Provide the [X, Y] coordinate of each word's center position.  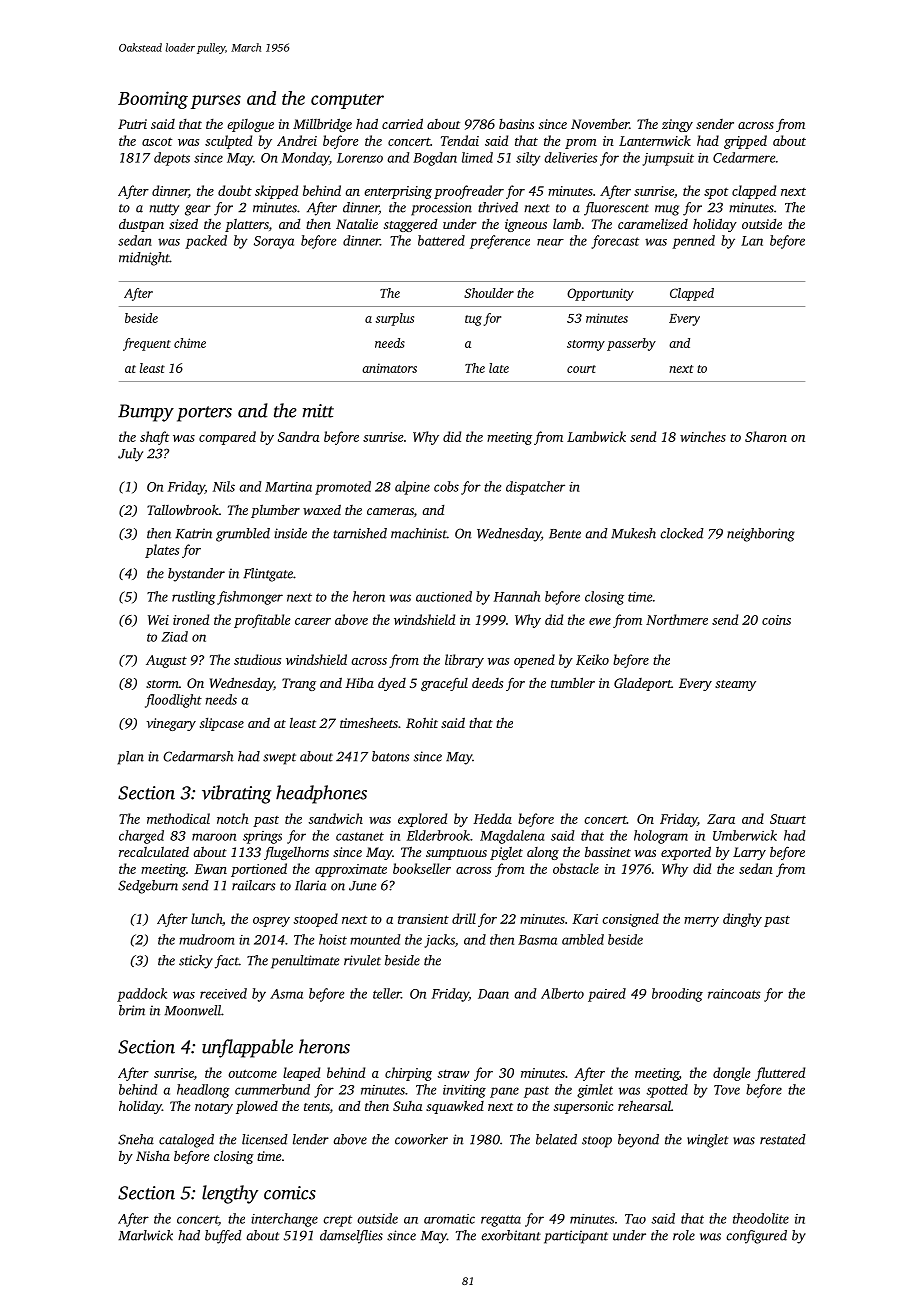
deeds [487, 682]
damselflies [351, 1237]
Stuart [788, 819]
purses [216, 102]
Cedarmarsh [198, 756]
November [600, 124]
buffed [223, 1237]
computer [347, 101]
